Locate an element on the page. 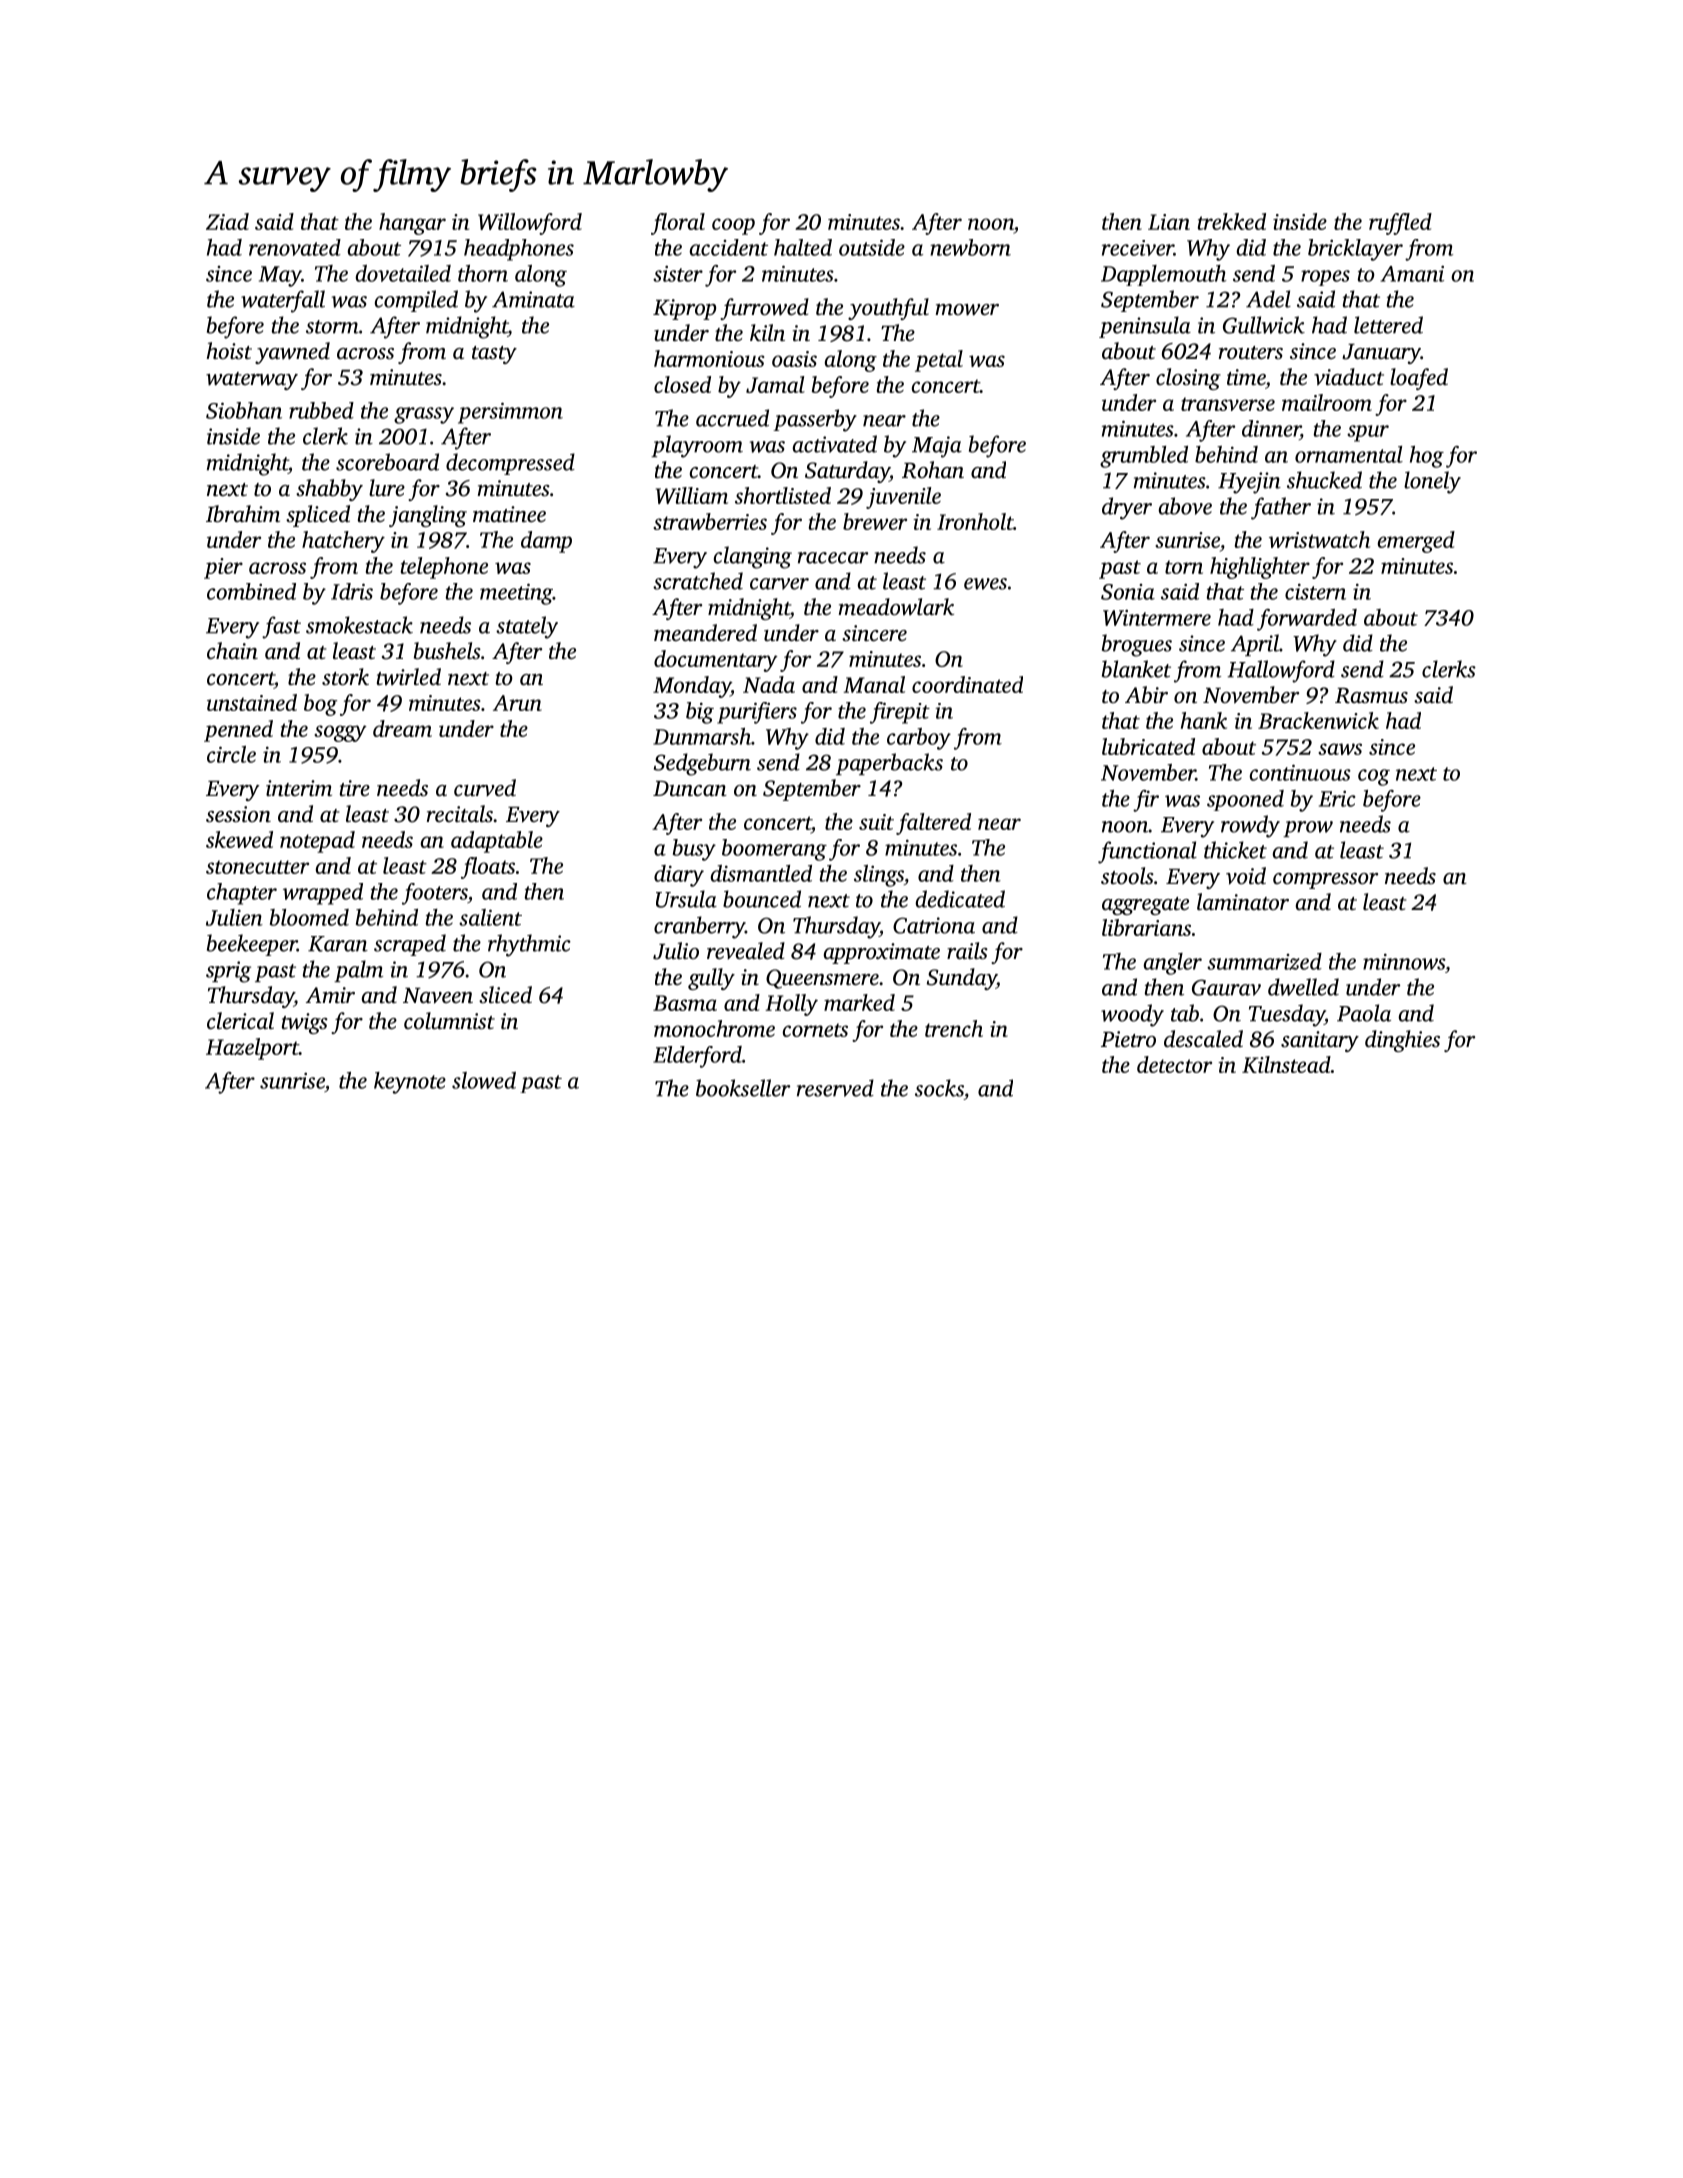  emerged is located at coordinates (1416, 542).
